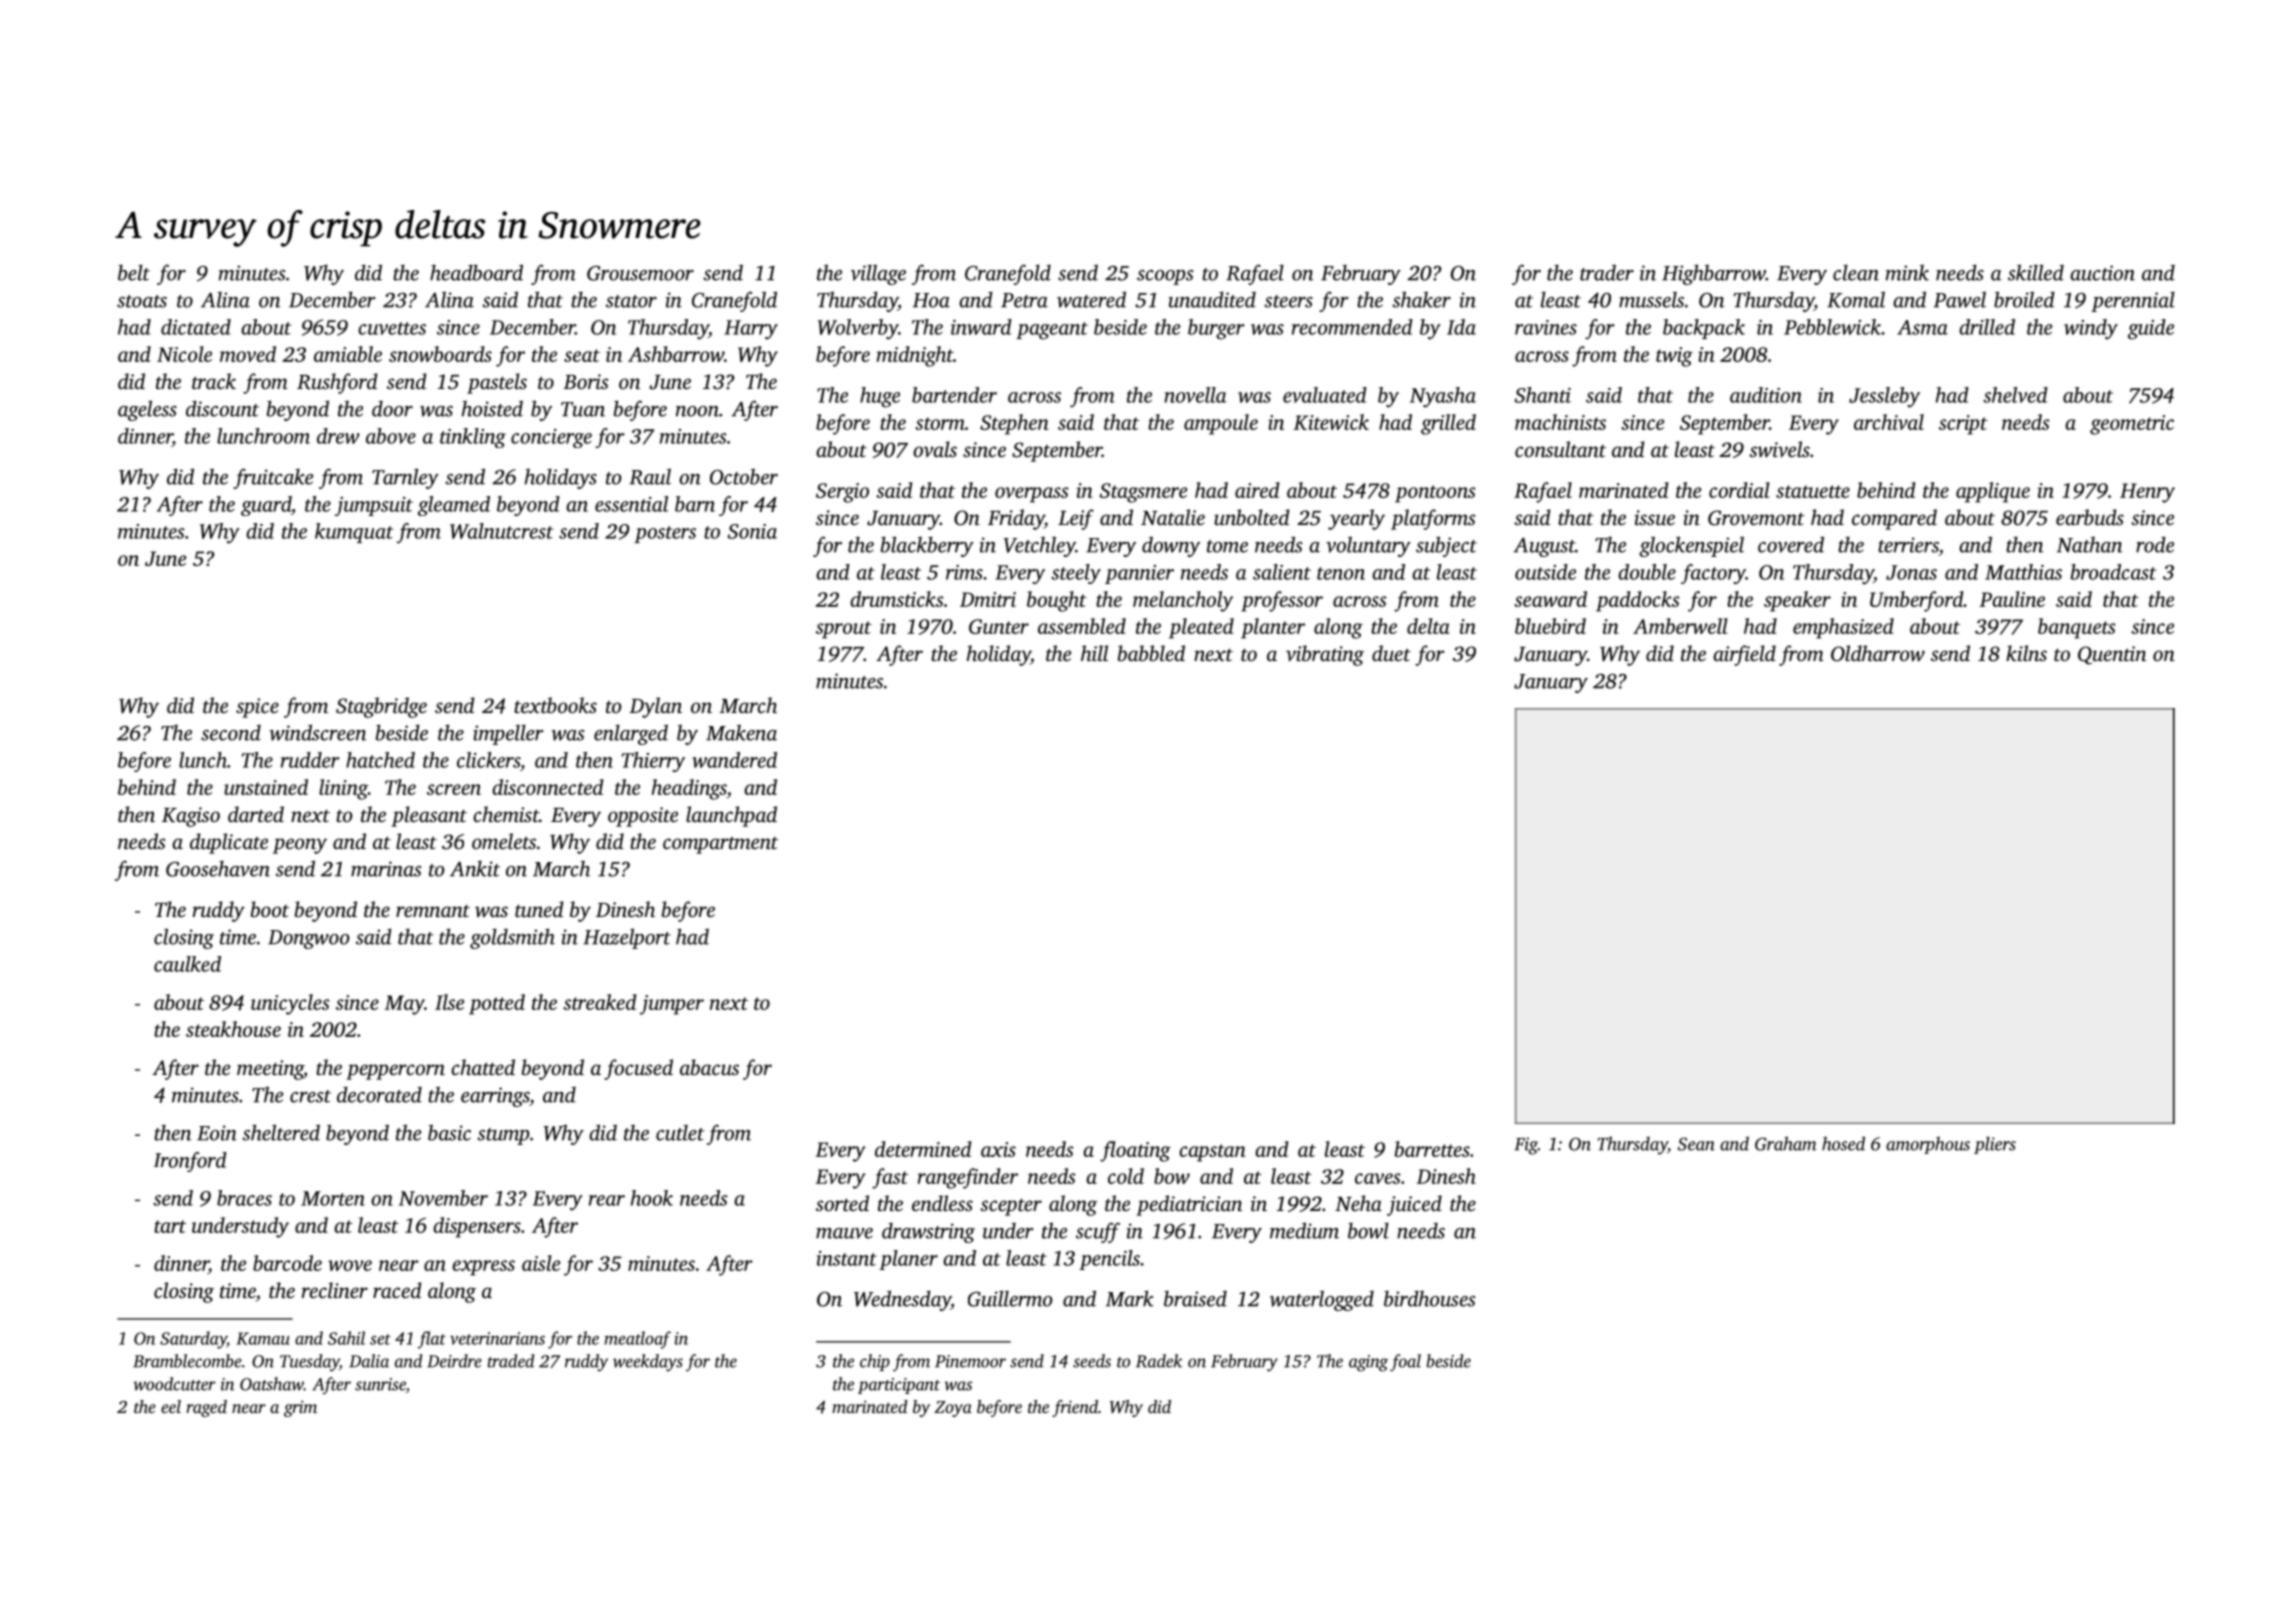  What do you see at coordinates (672, 1005) in the screenshot?
I see `jumper` at bounding box center [672, 1005].
